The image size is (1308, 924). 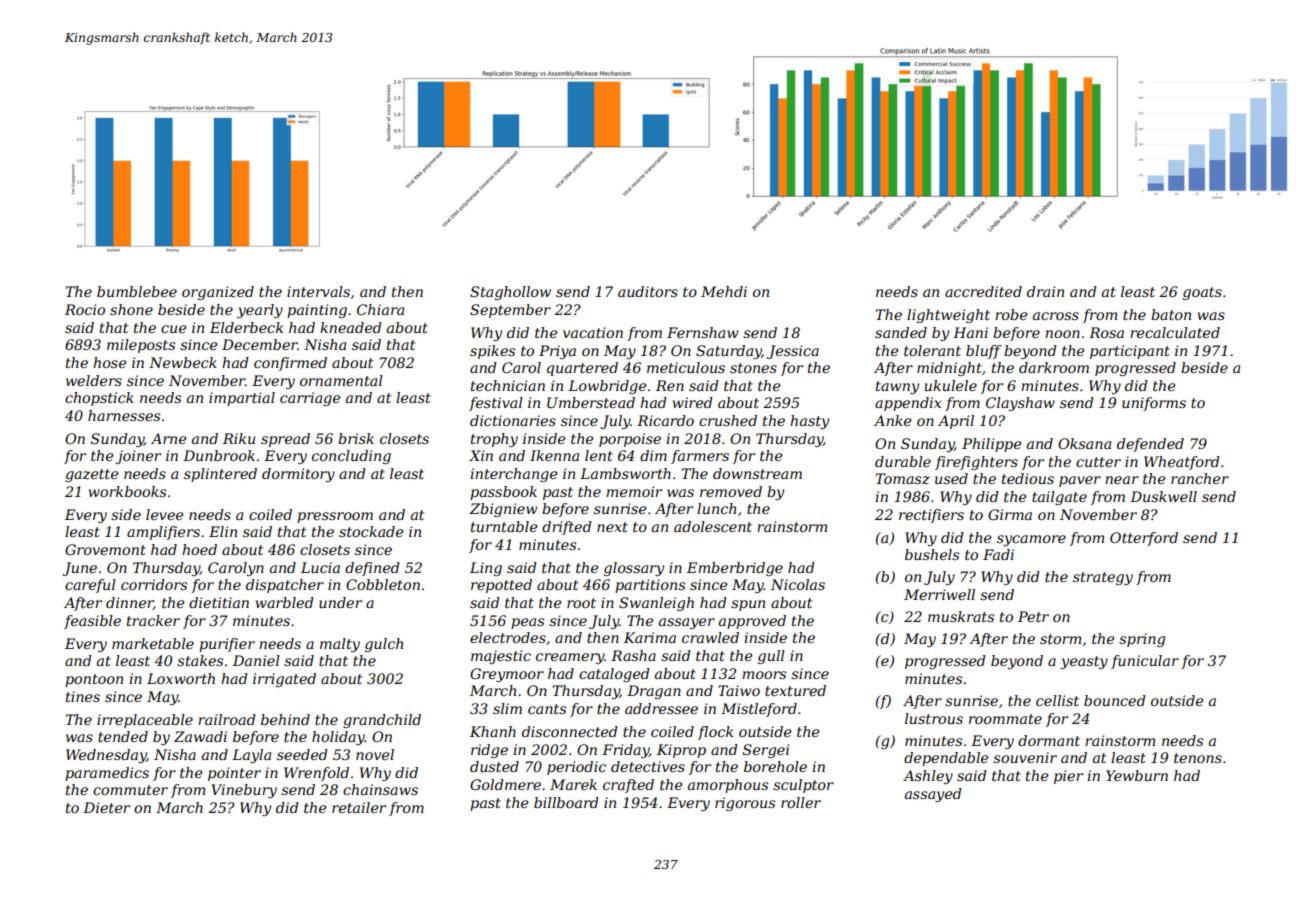 What do you see at coordinates (316, 774) in the screenshot?
I see `Wrenfold` at bounding box center [316, 774].
